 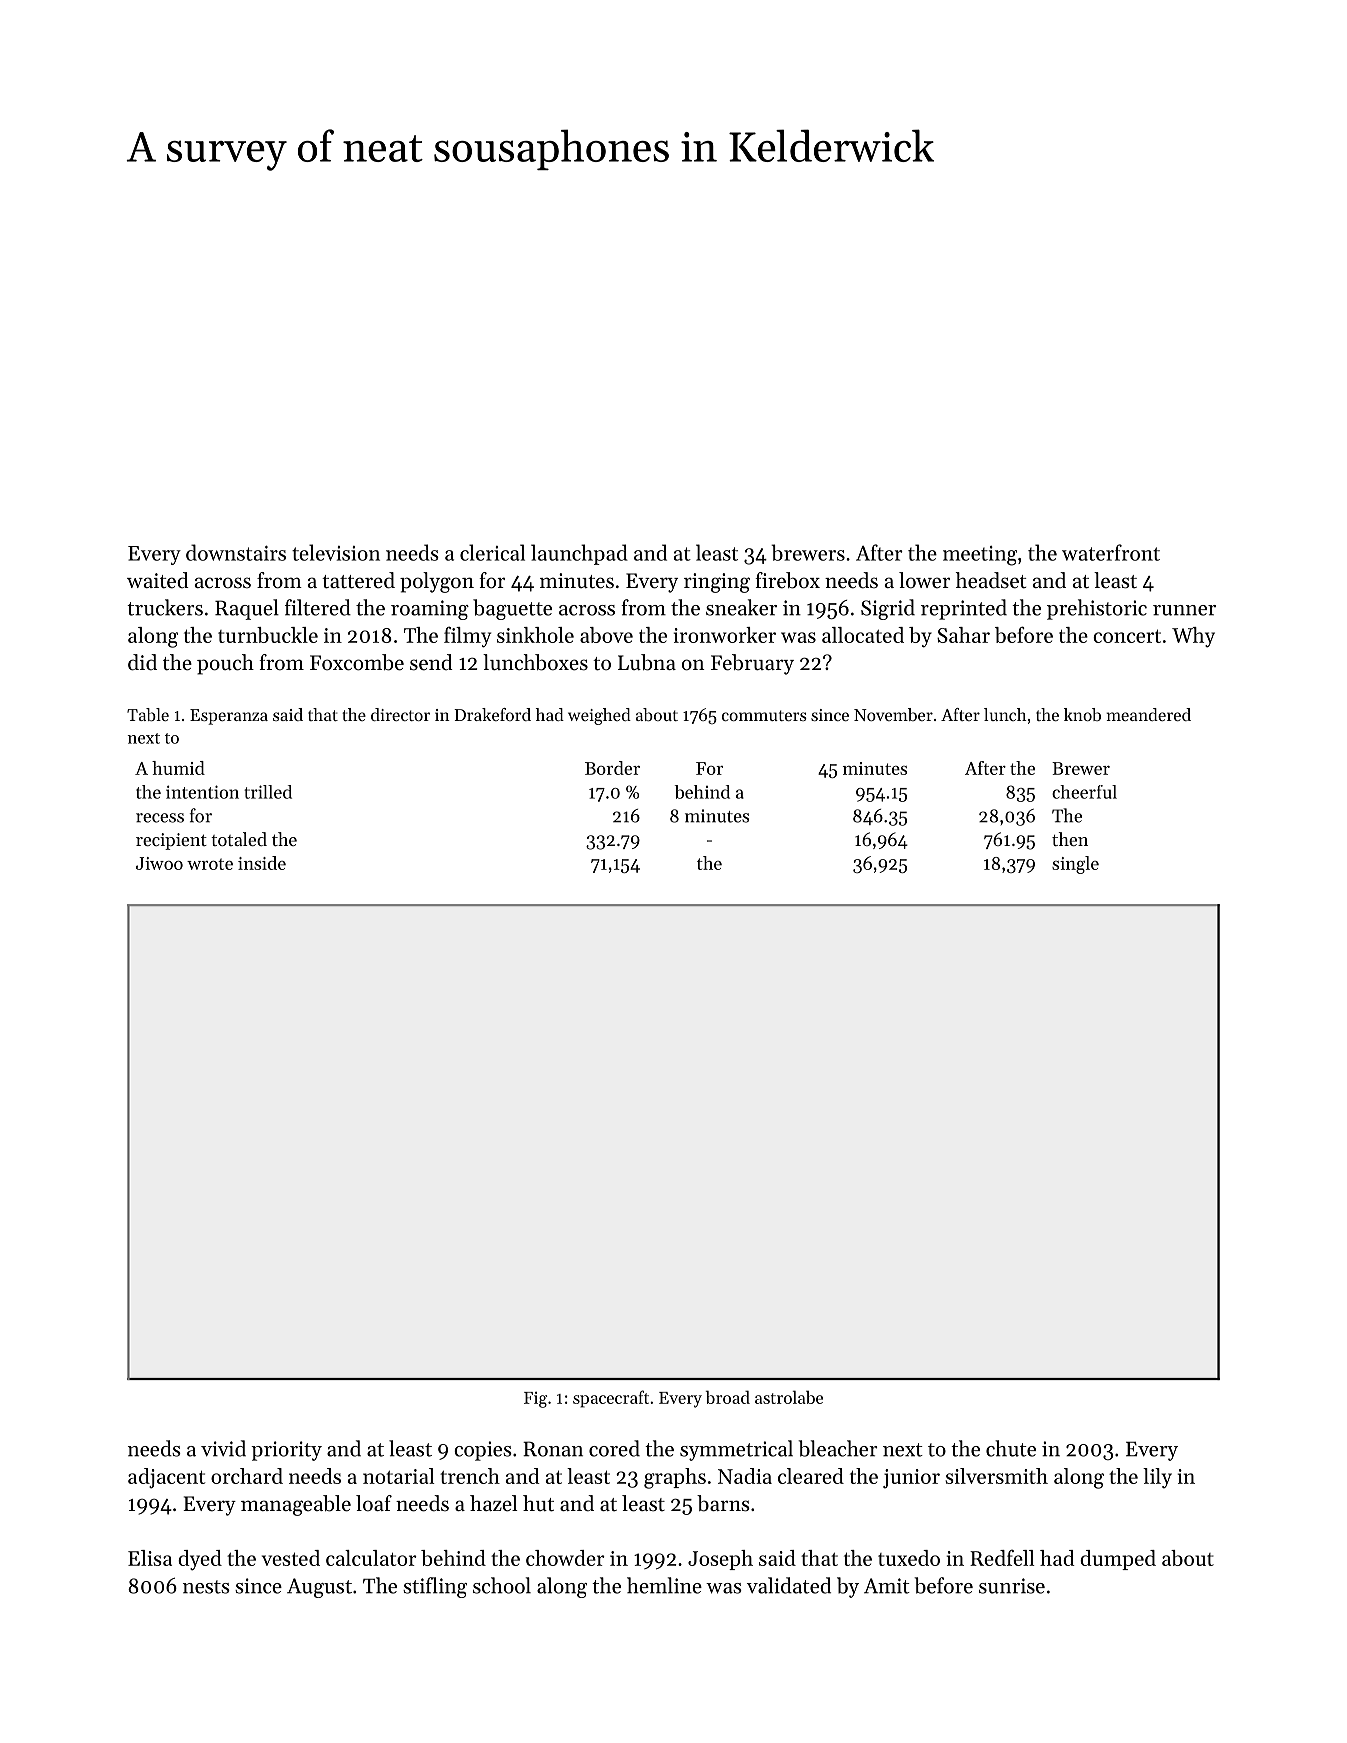 I want to click on meandered, so click(x=1148, y=714).
